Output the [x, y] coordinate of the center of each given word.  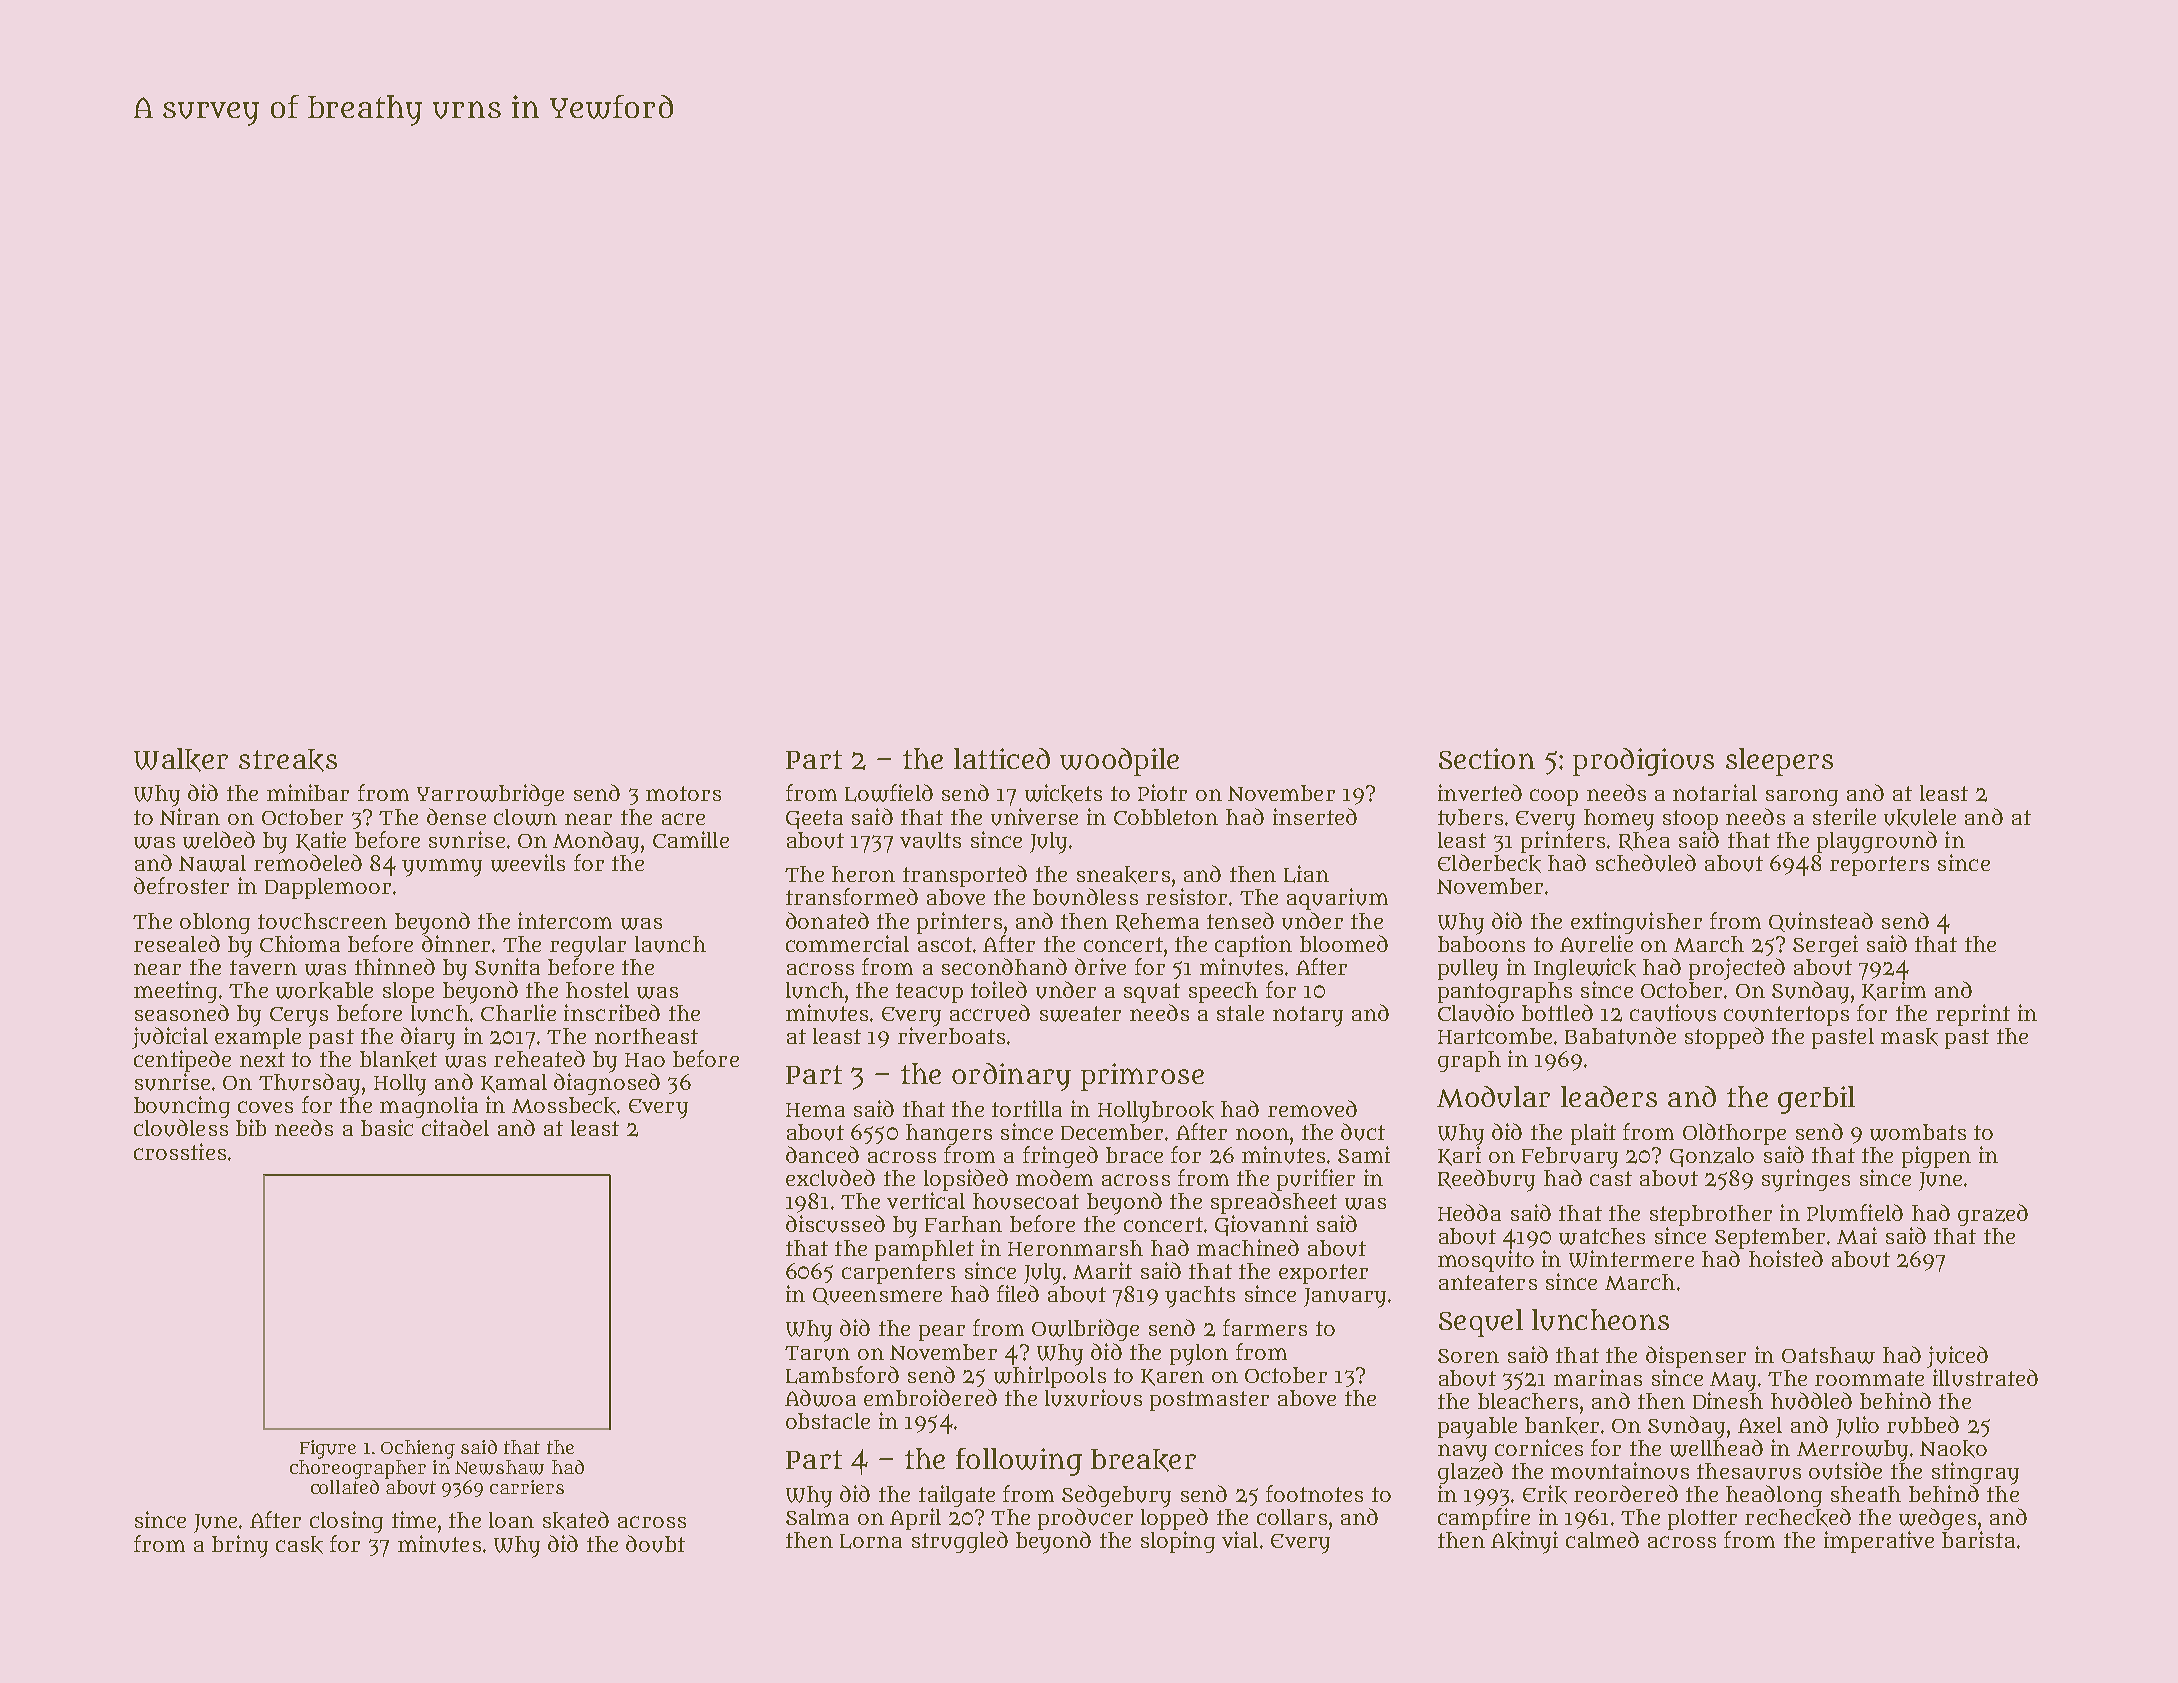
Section [1487, 758]
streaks [288, 760]
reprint [1973, 1015]
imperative [1879, 1542]
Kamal [514, 1083]
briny [240, 1546]
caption [1253, 946]
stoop [1690, 820]
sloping [1178, 1542]
